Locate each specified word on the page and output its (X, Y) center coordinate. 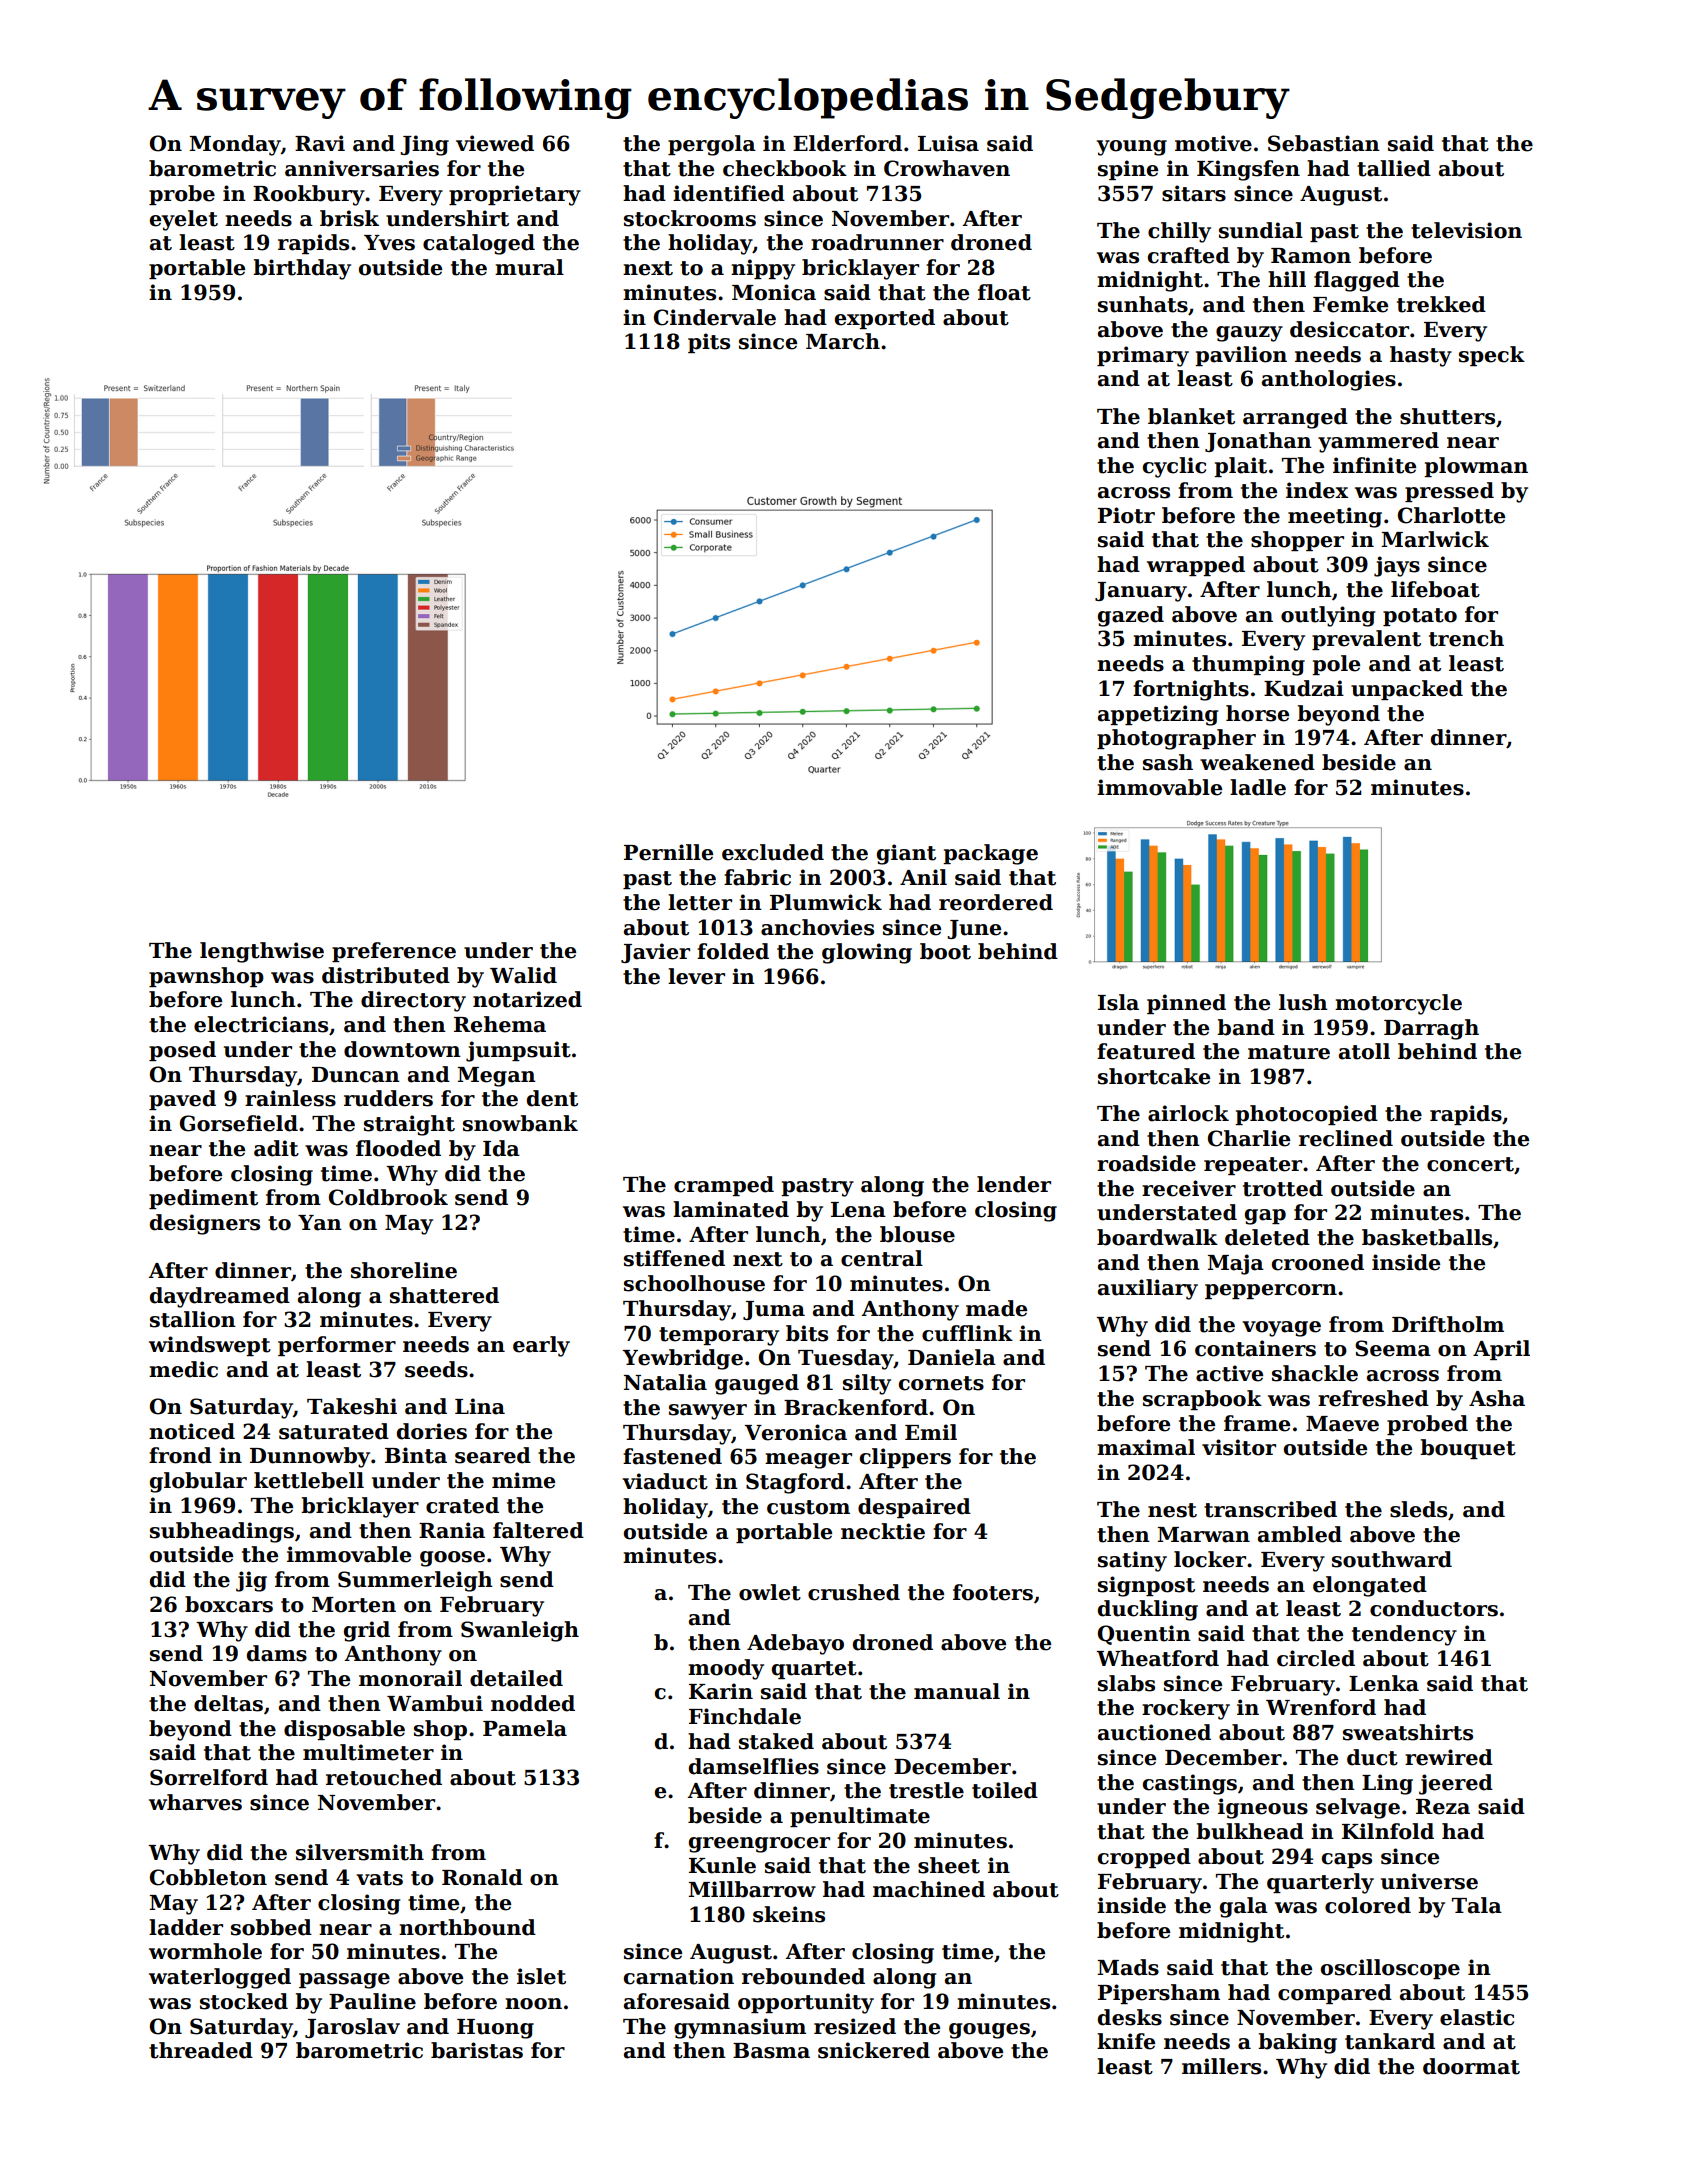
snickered (874, 2050)
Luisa (948, 143)
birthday (302, 269)
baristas (477, 2050)
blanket (1191, 416)
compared (1335, 1994)
